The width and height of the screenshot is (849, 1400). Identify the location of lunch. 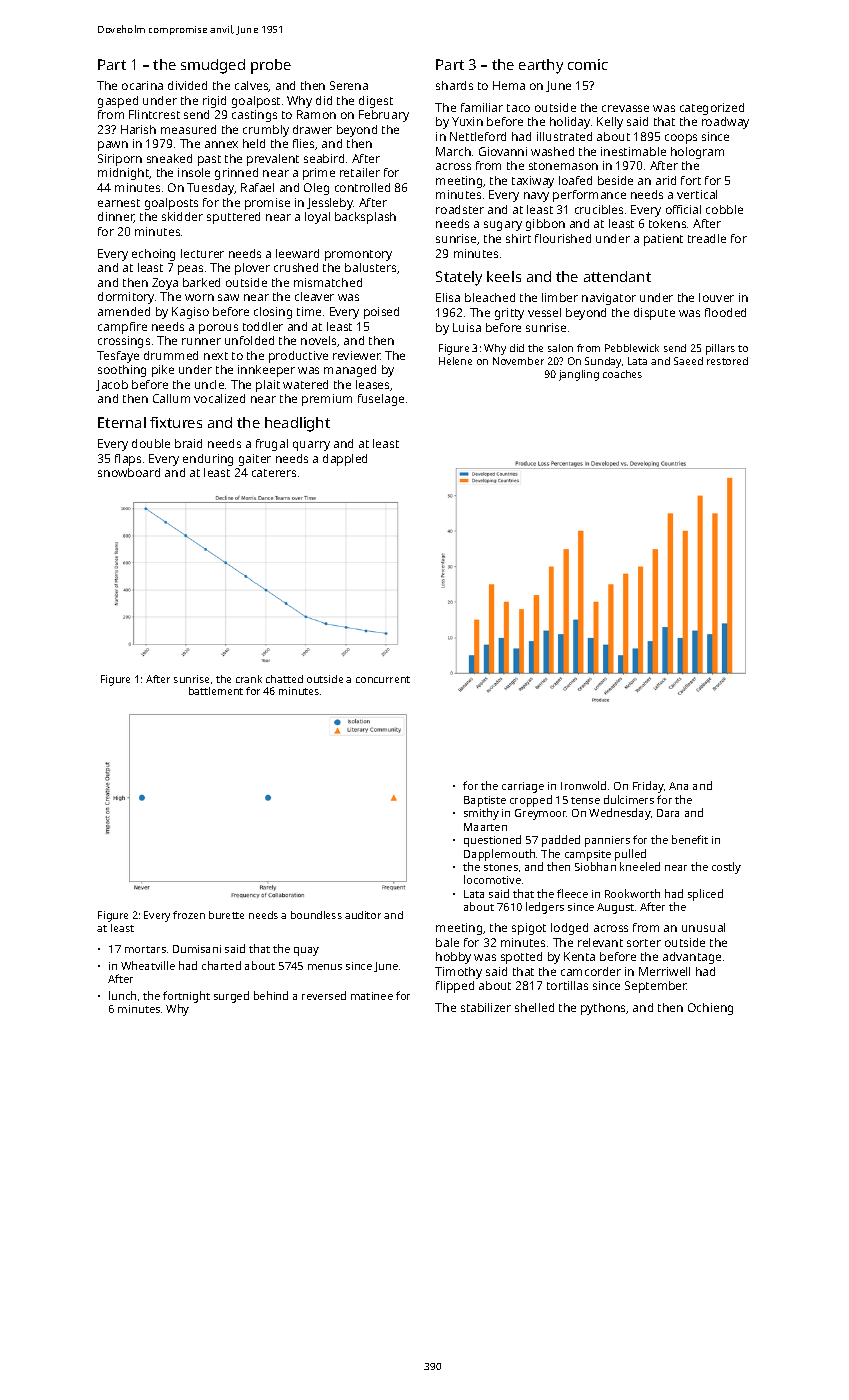
(122, 995).
